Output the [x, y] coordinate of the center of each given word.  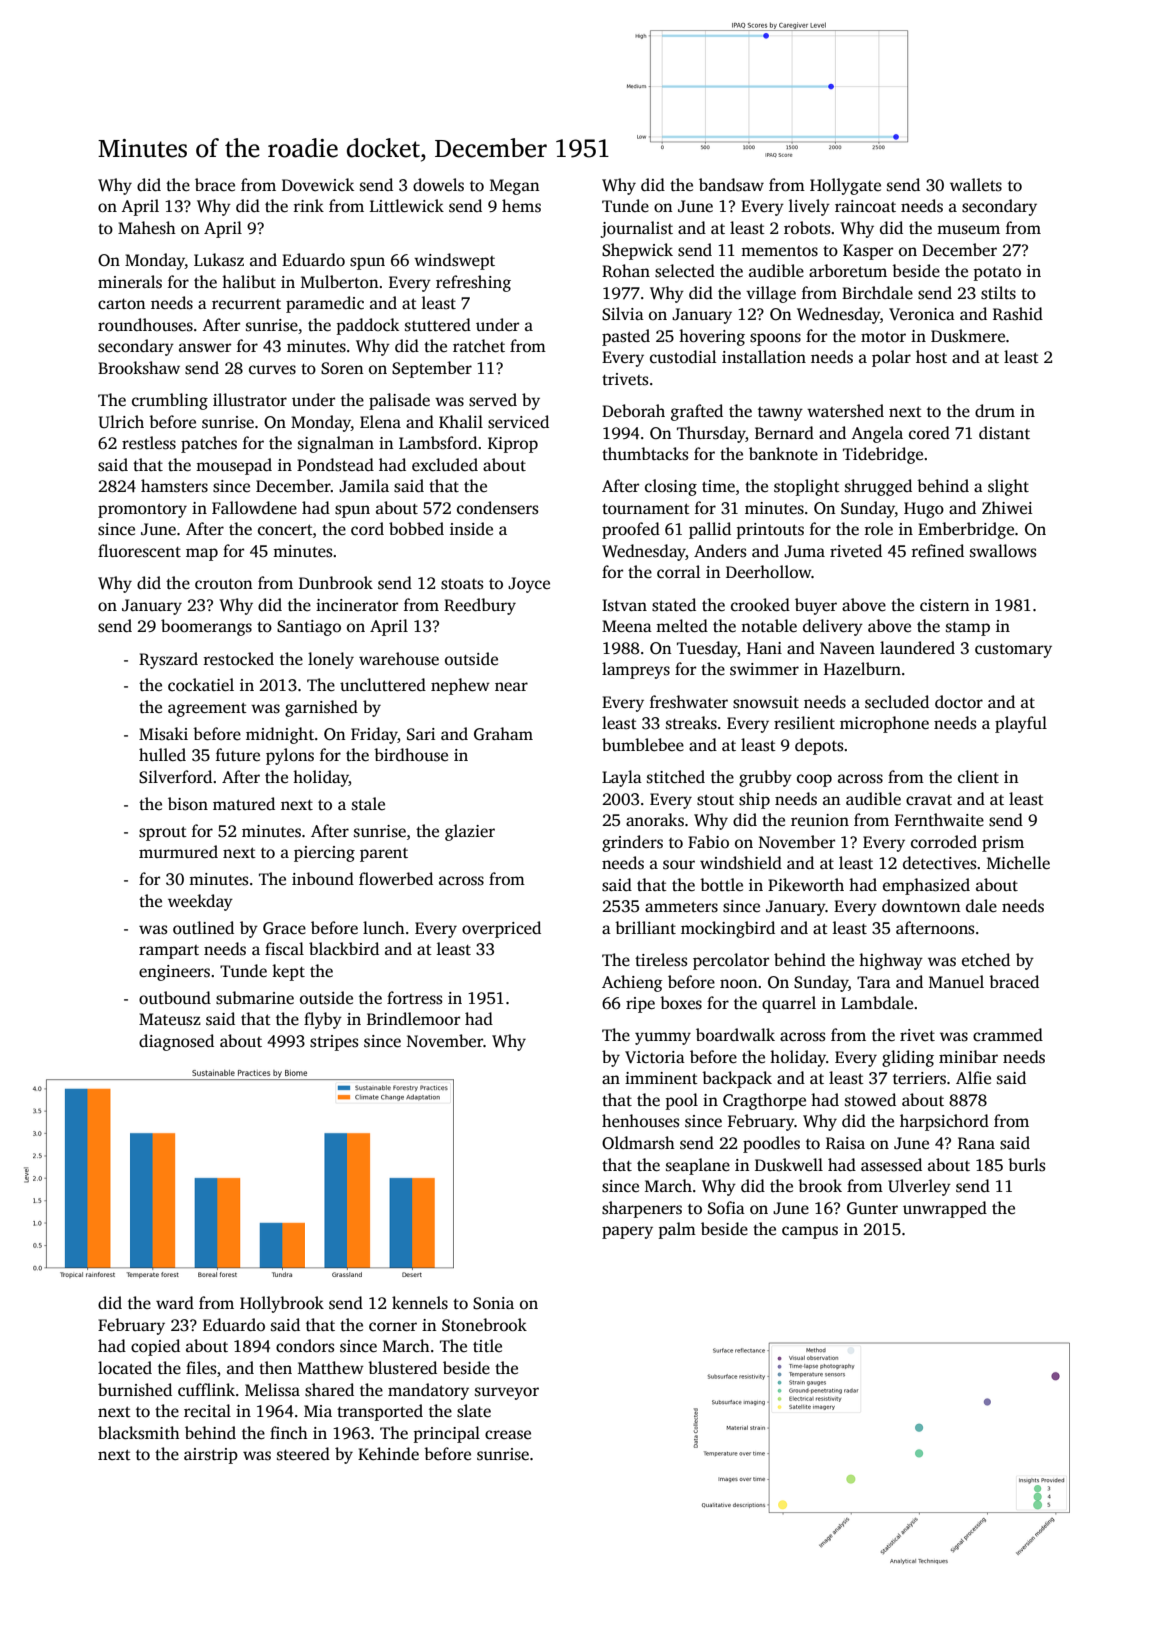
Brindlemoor [413, 1019]
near [511, 687]
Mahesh [147, 228]
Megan [515, 187]
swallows [1003, 551]
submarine [255, 998]
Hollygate [845, 186]
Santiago [309, 628]
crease [508, 1435]
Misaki [163, 734]
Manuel [956, 982]
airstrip [211, 1456]
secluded [897, 702]
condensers [497, 508]
